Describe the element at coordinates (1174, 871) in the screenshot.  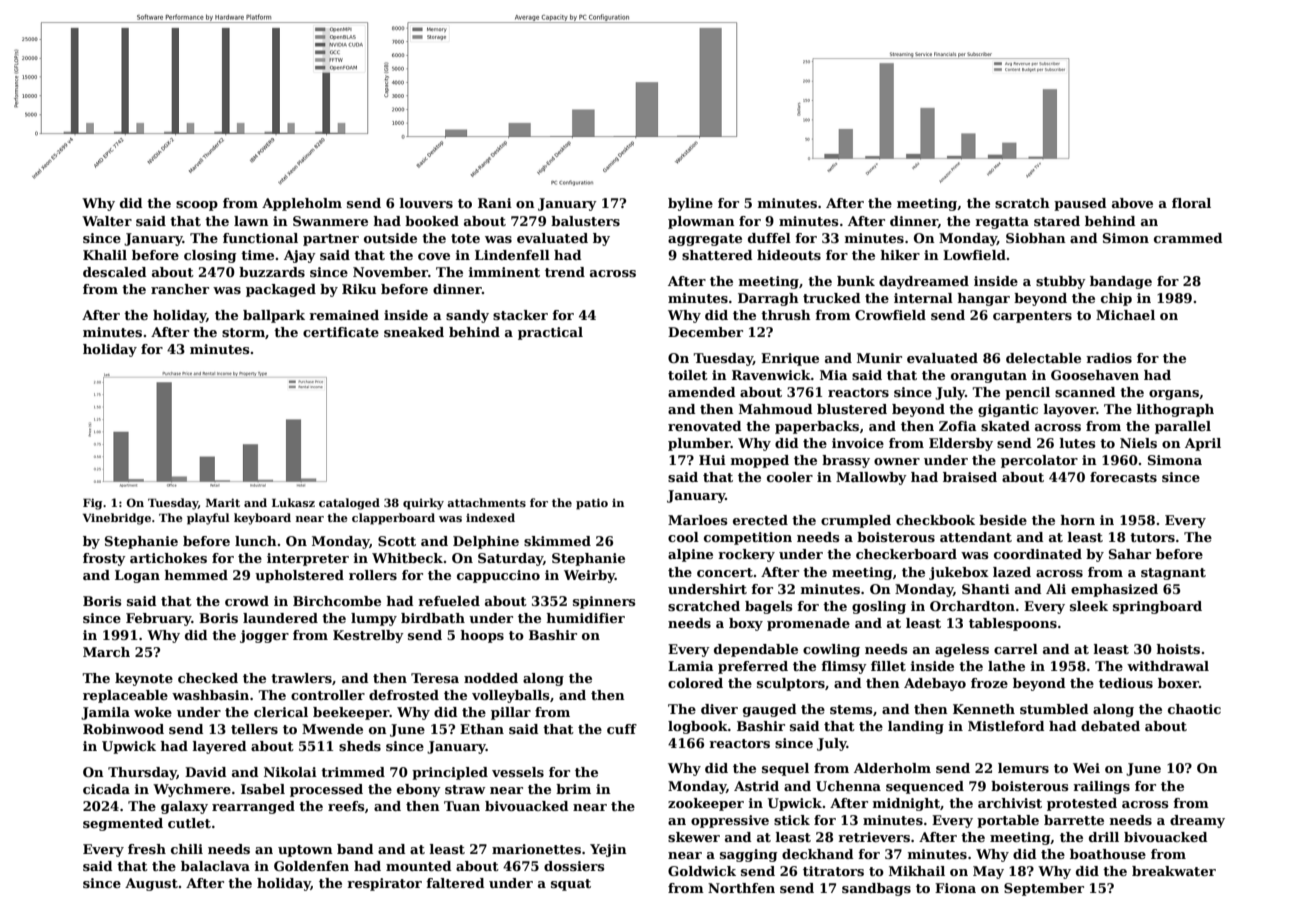
I see `breakwater` at that location.
